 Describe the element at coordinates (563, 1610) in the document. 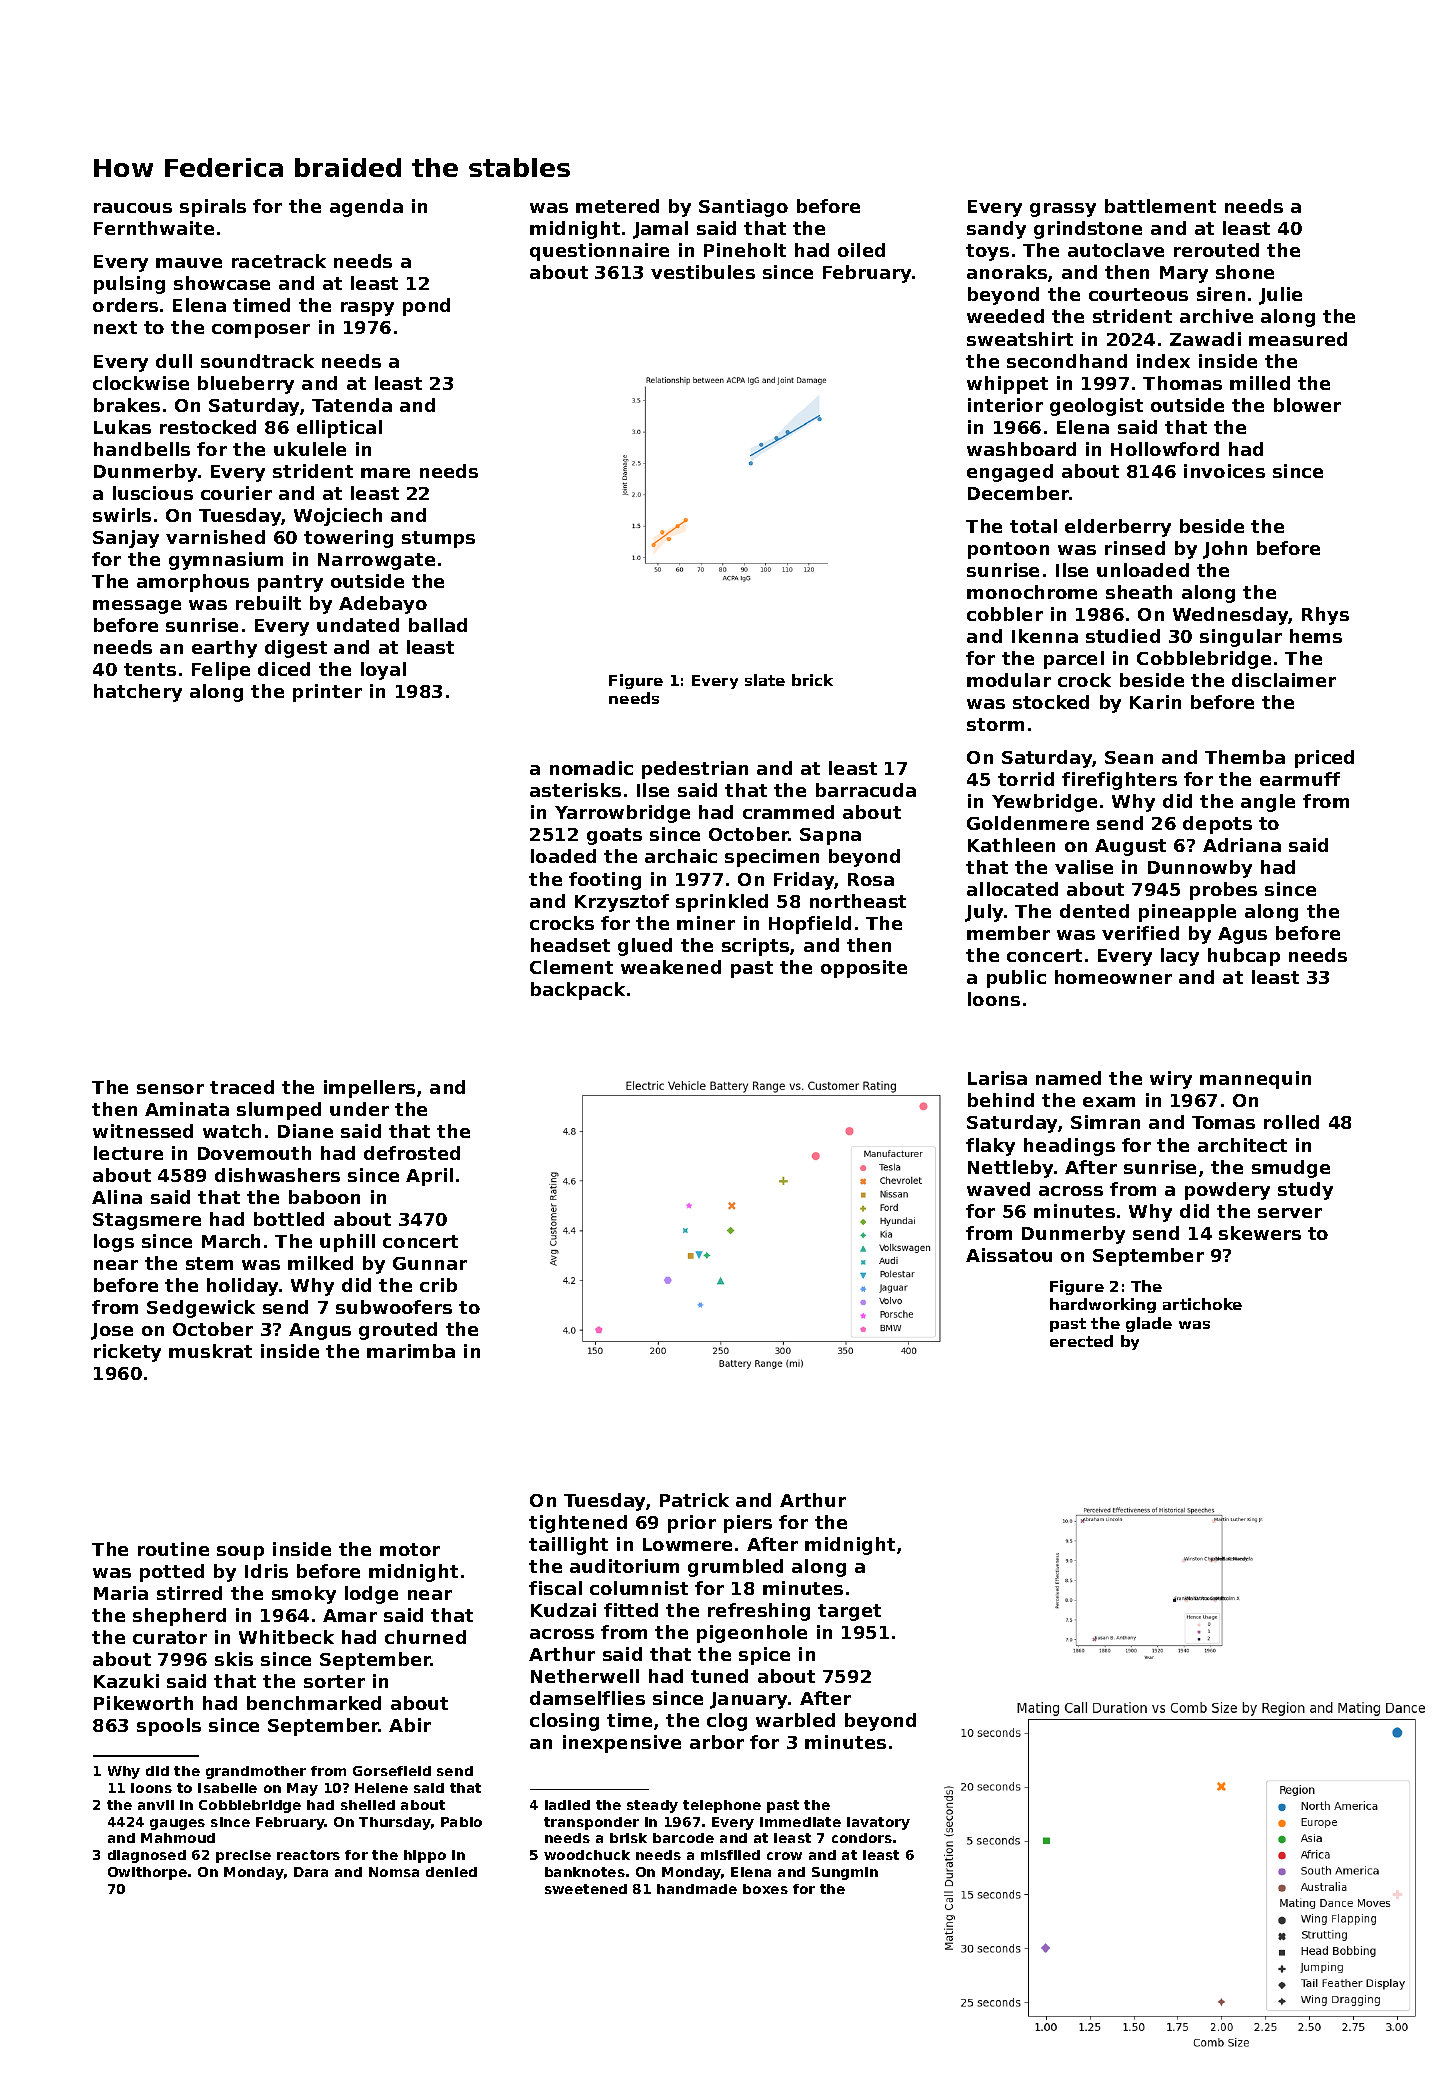

I see `Kudzai` at that location.
